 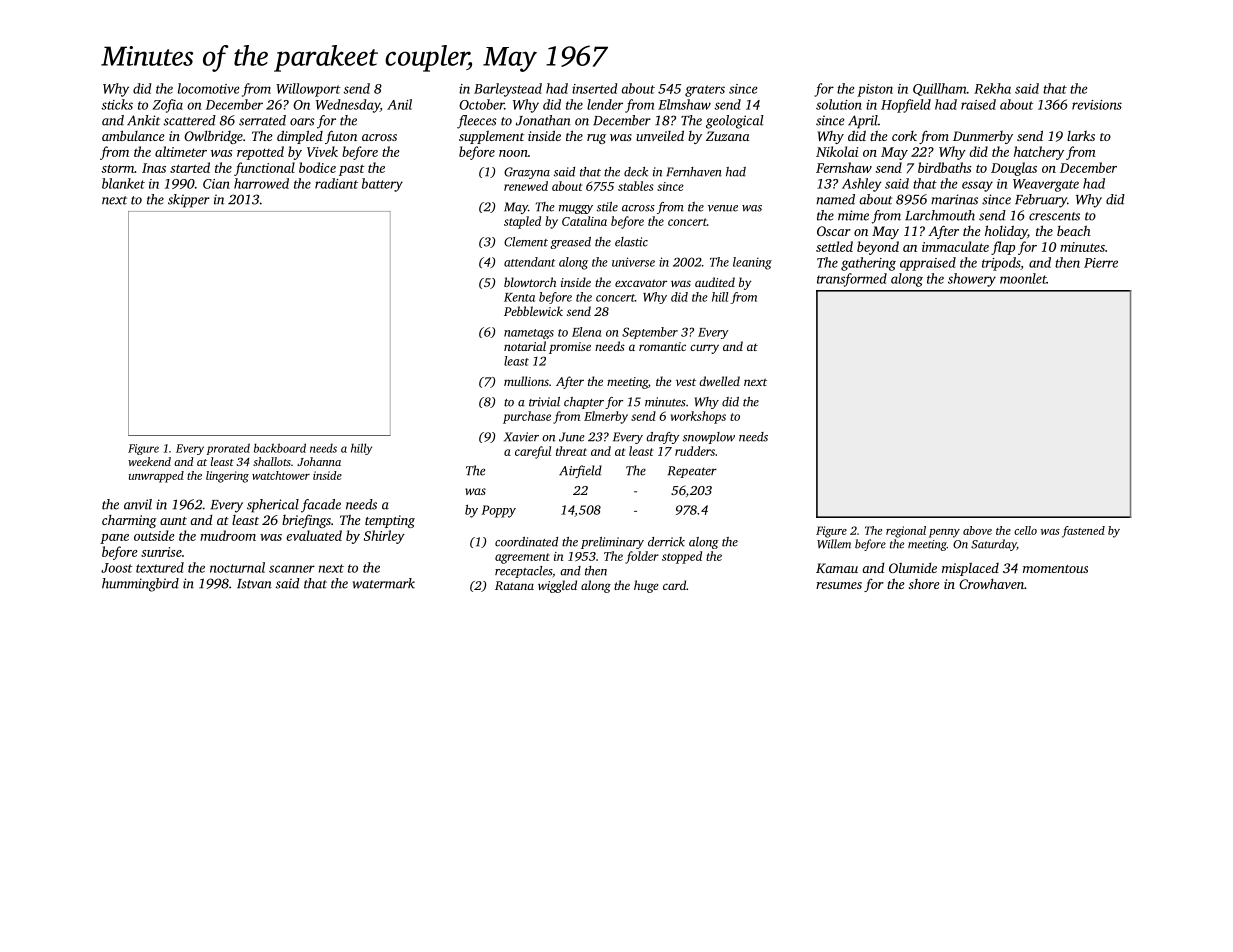 I want to click on shore, so click(x=924, y=584).
